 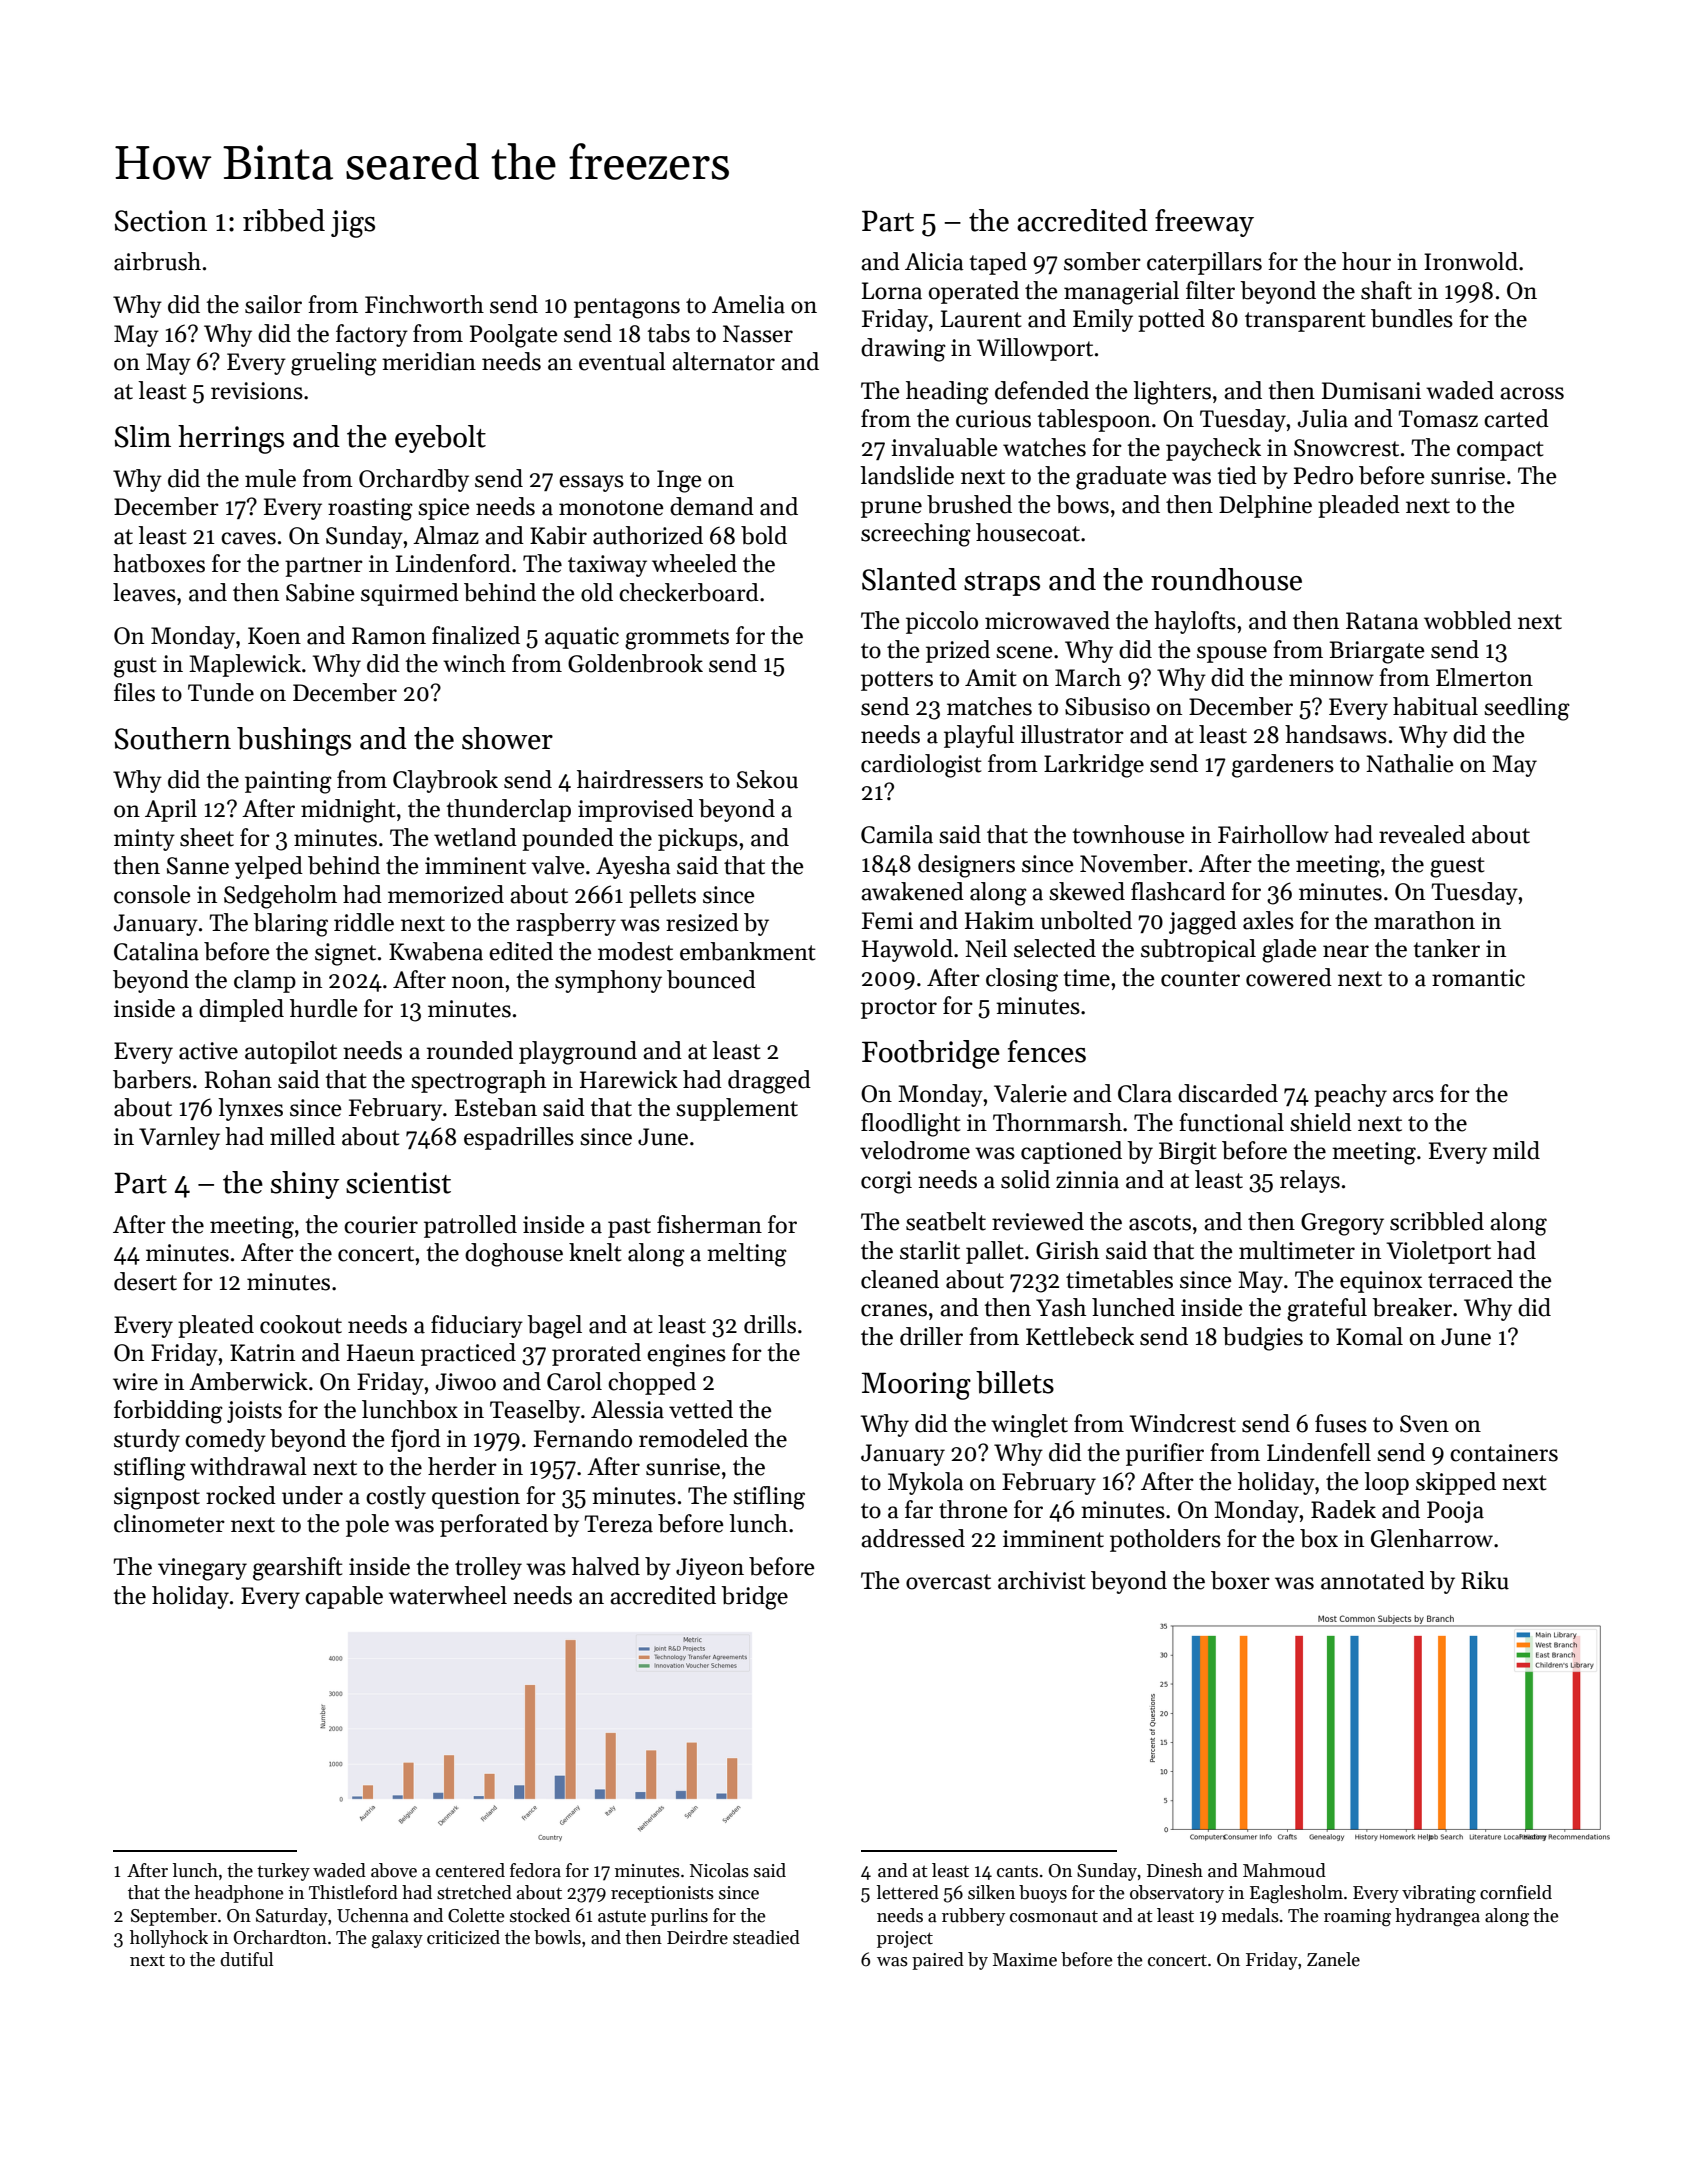 What do you see at coordinates (934, 261) in the image?
I see `Alicia` at bounding box center [934, 261].
